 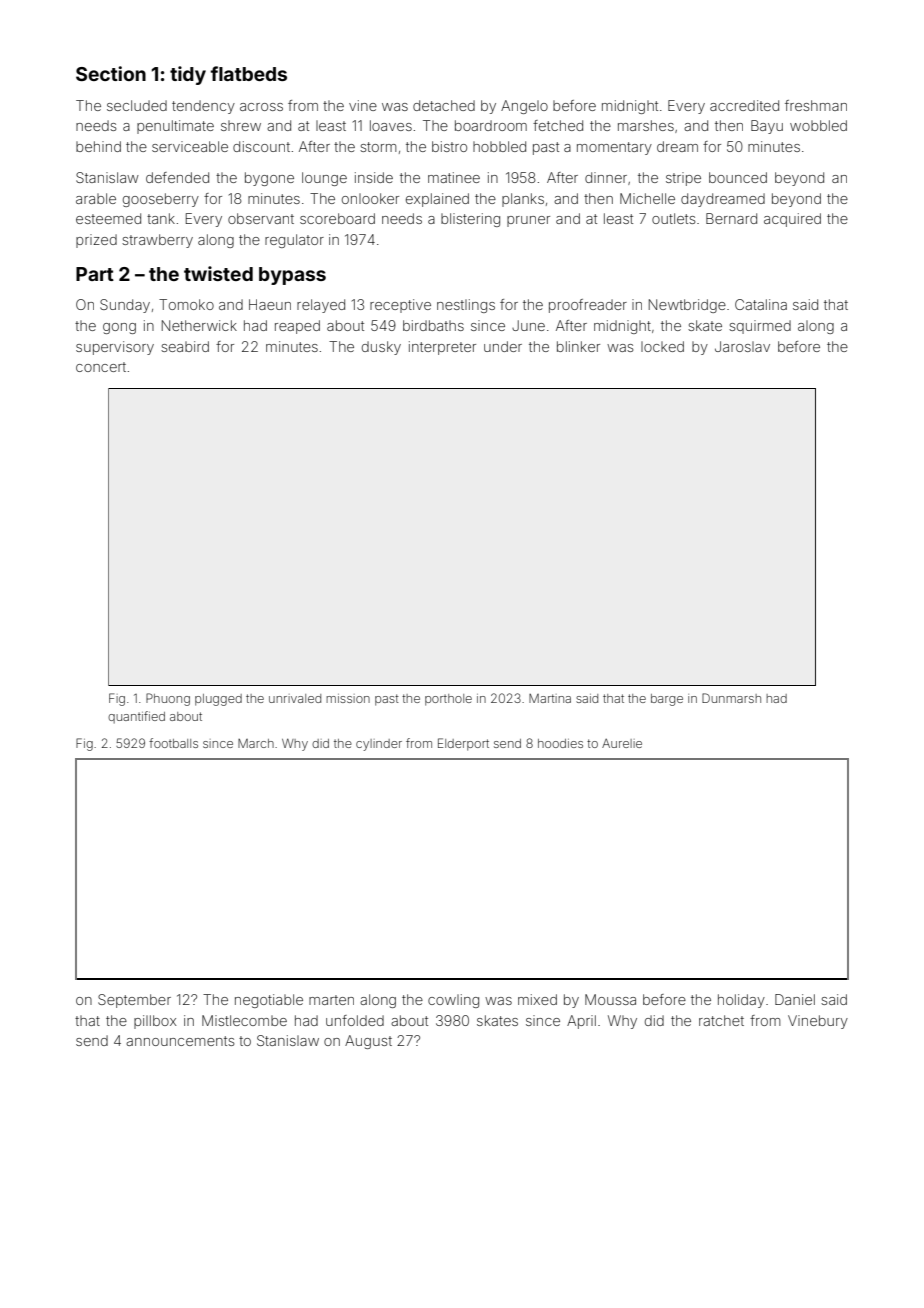 What do you see at coordinates (444, 105) in the screenshot?
I see `detached` at bounding box center [444, 105].
